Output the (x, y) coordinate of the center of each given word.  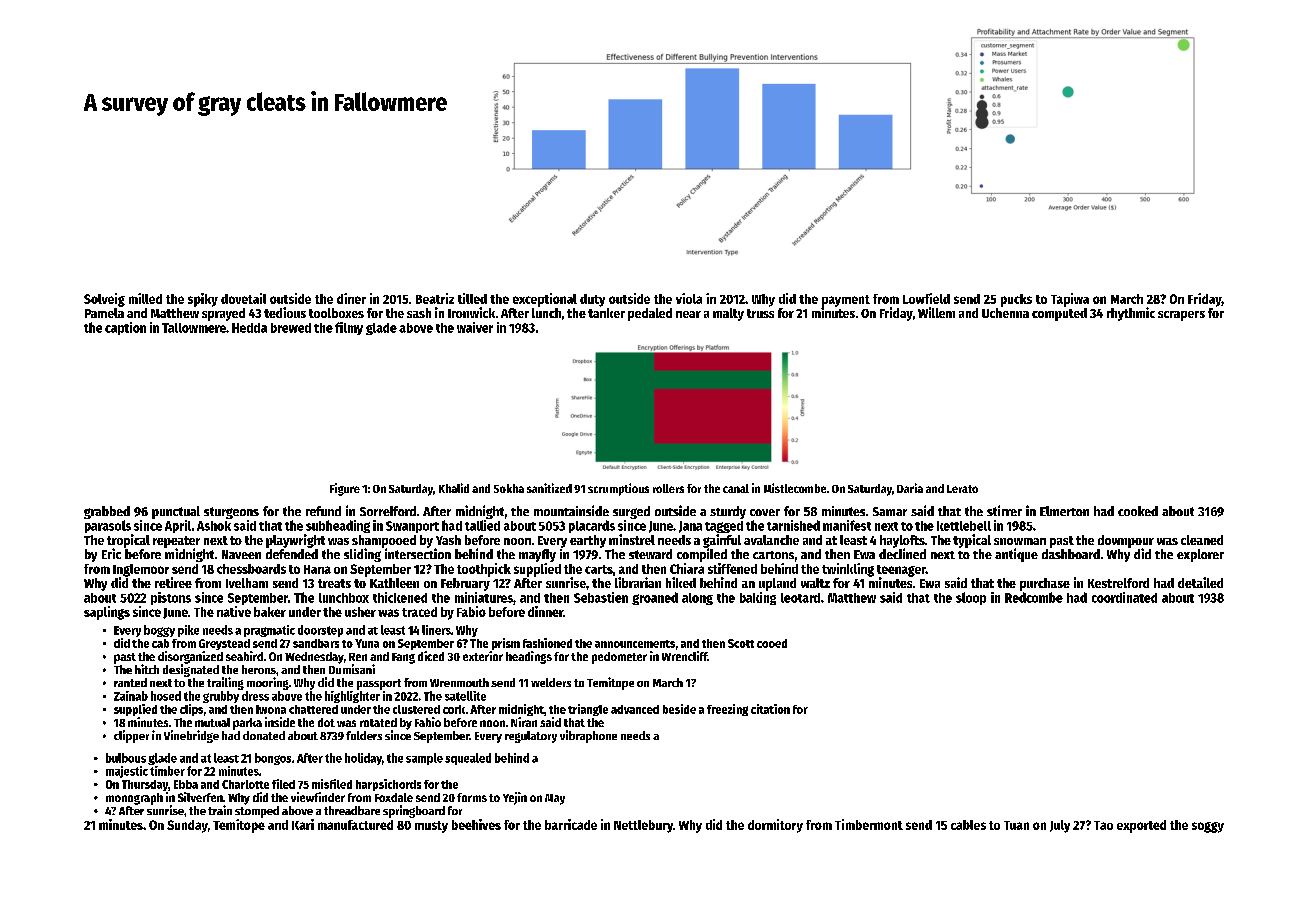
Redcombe (1034, 597)
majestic (127, 772)
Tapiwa (1070, 300)
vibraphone (588, 736)
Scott (741, 643)
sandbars (316, 643)
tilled (472, 298)
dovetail (243, 298)
